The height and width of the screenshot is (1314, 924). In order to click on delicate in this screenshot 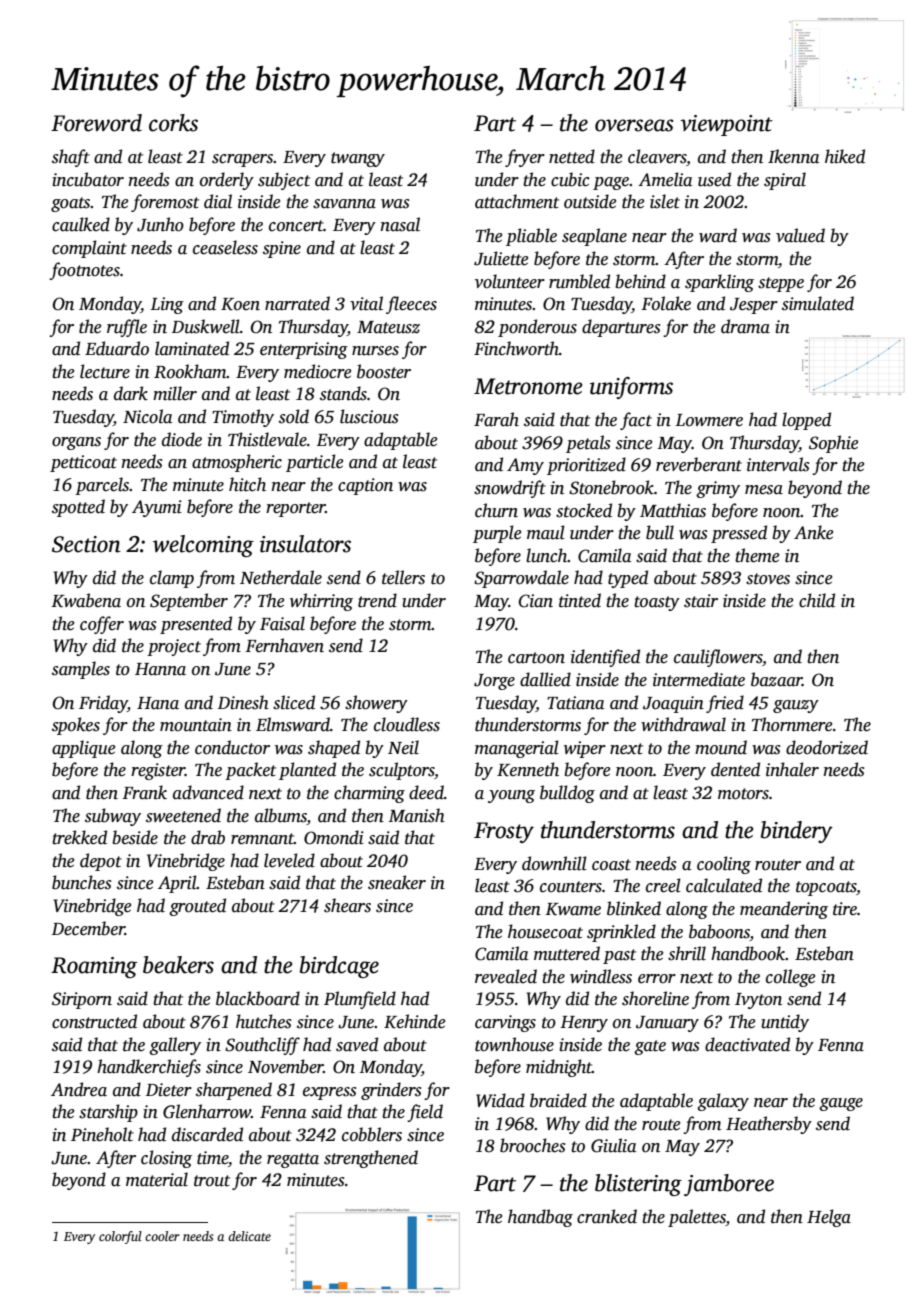, I will do `click(249, 1236)`.
